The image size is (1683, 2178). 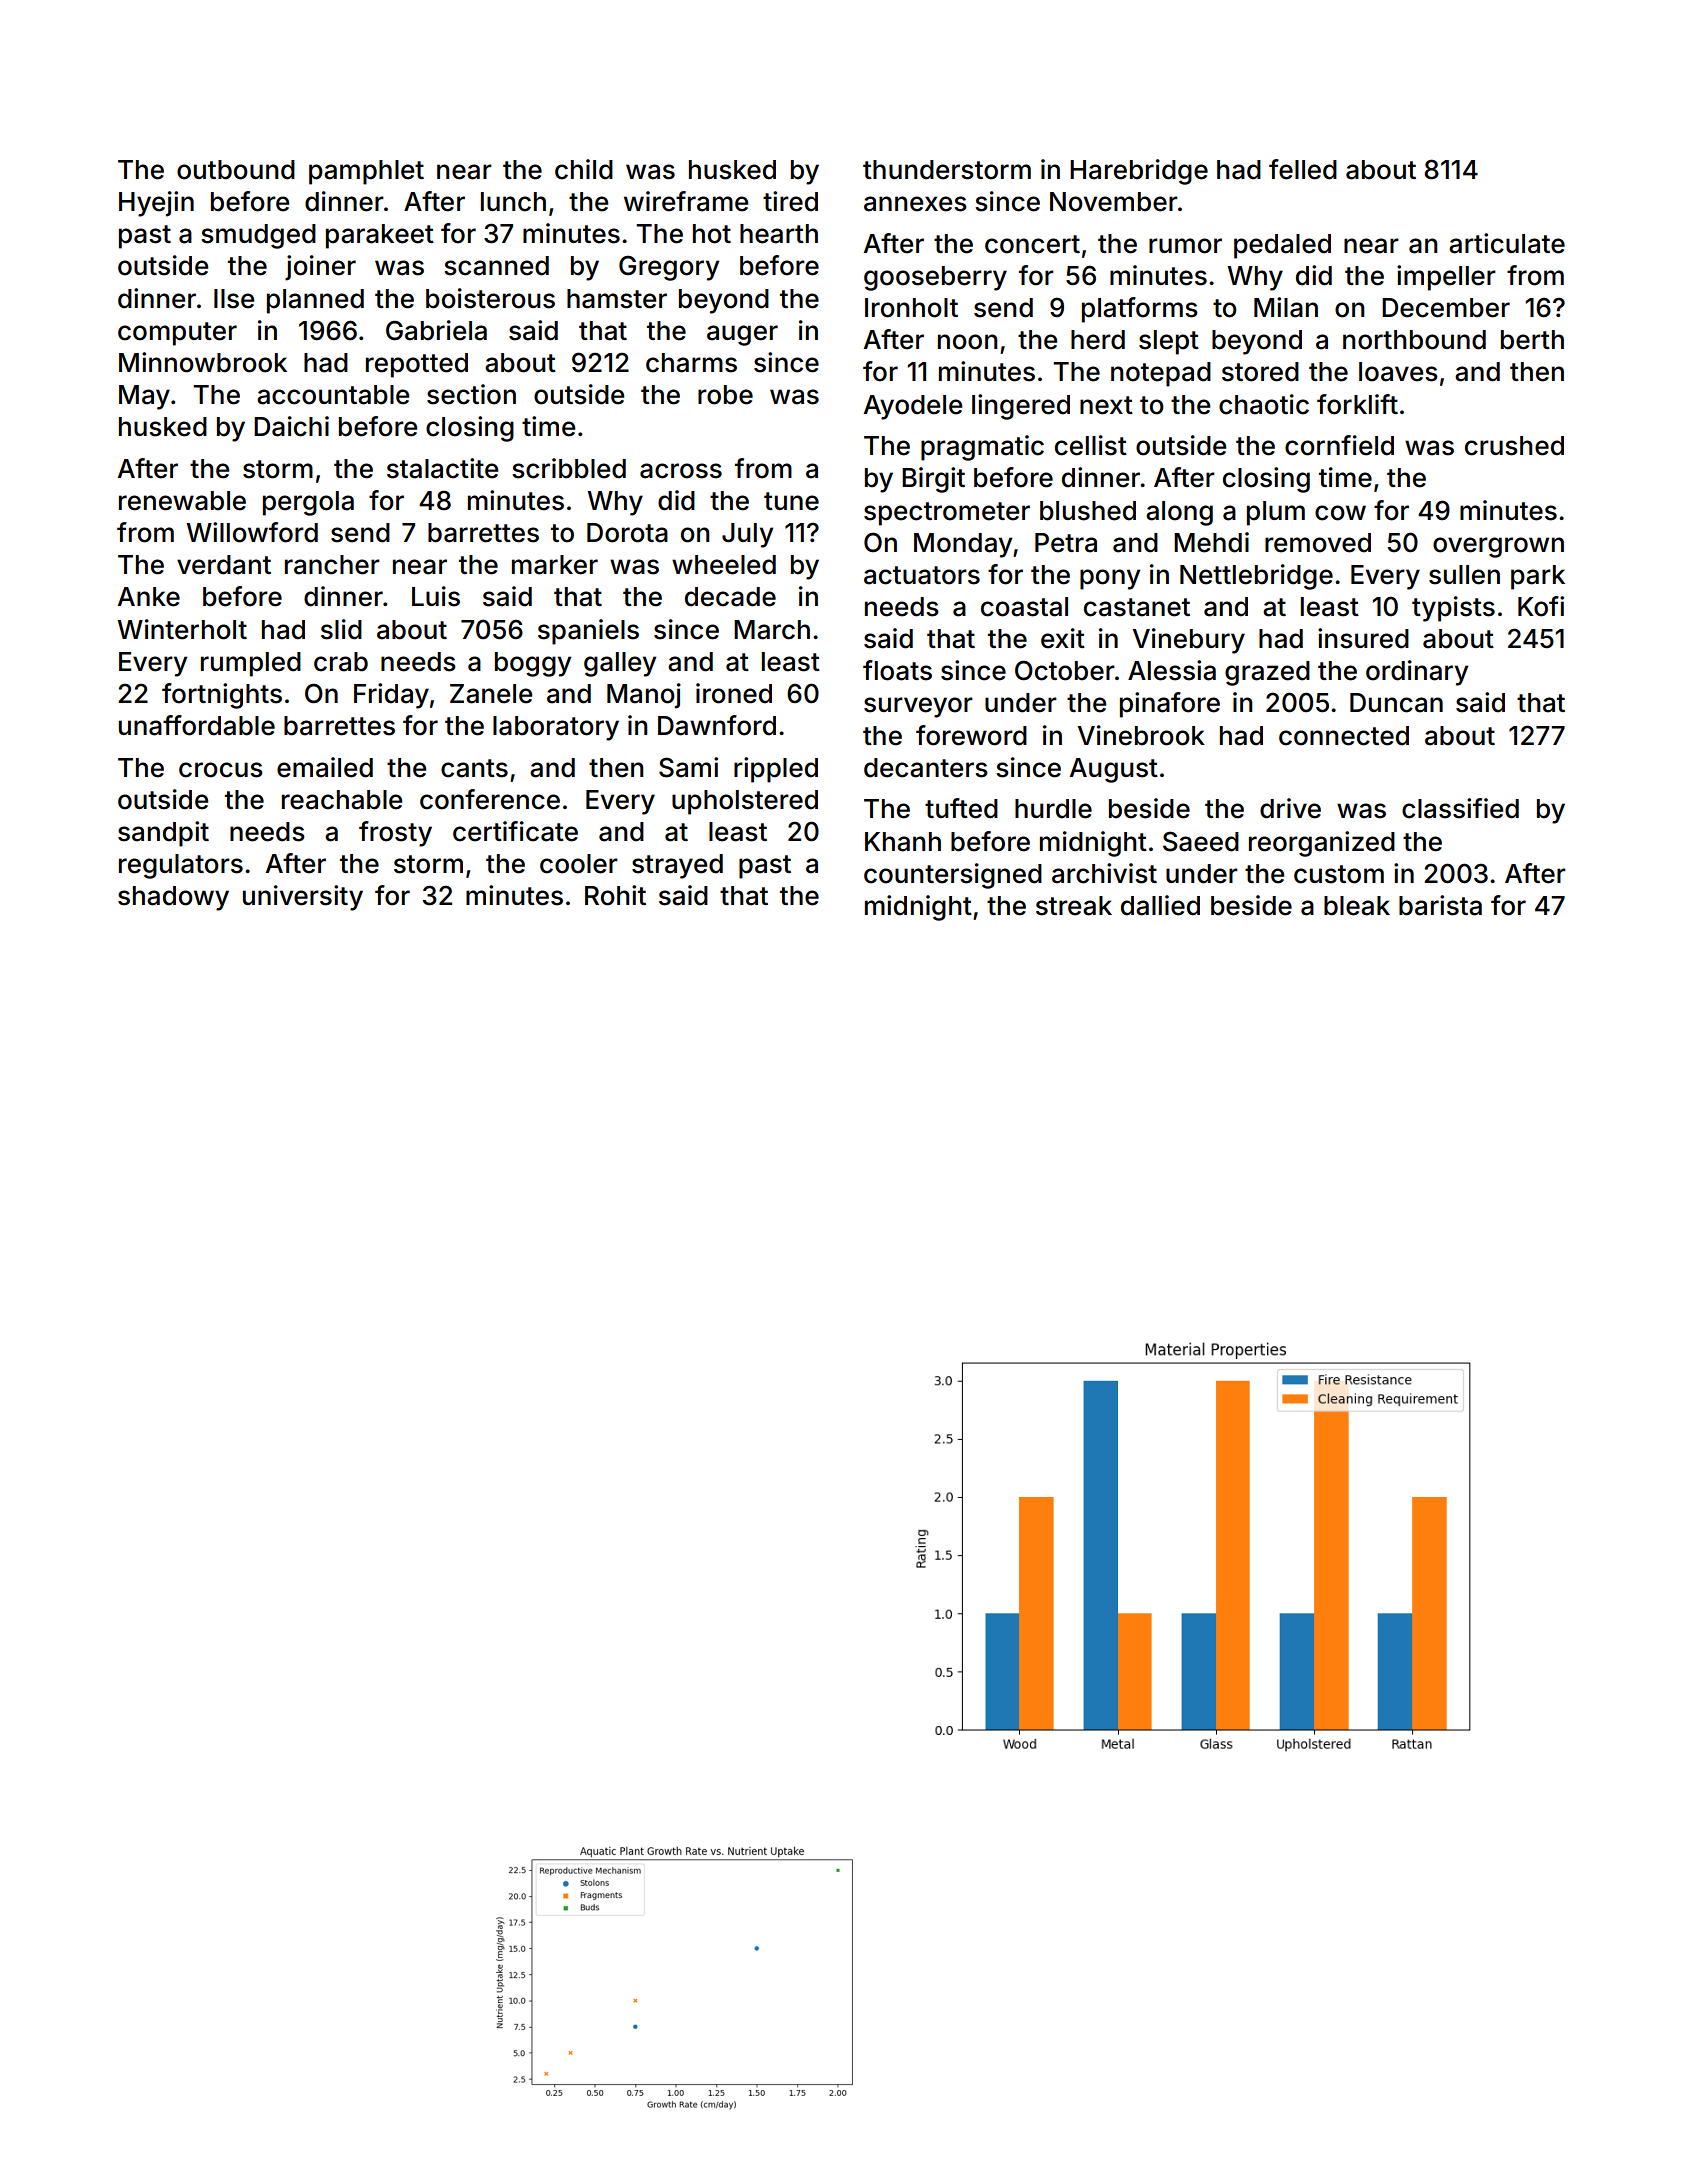 What do you see at coordinates (734, 693) in the screenshot?
I see `ironed` at bounding box center [734, 693].
